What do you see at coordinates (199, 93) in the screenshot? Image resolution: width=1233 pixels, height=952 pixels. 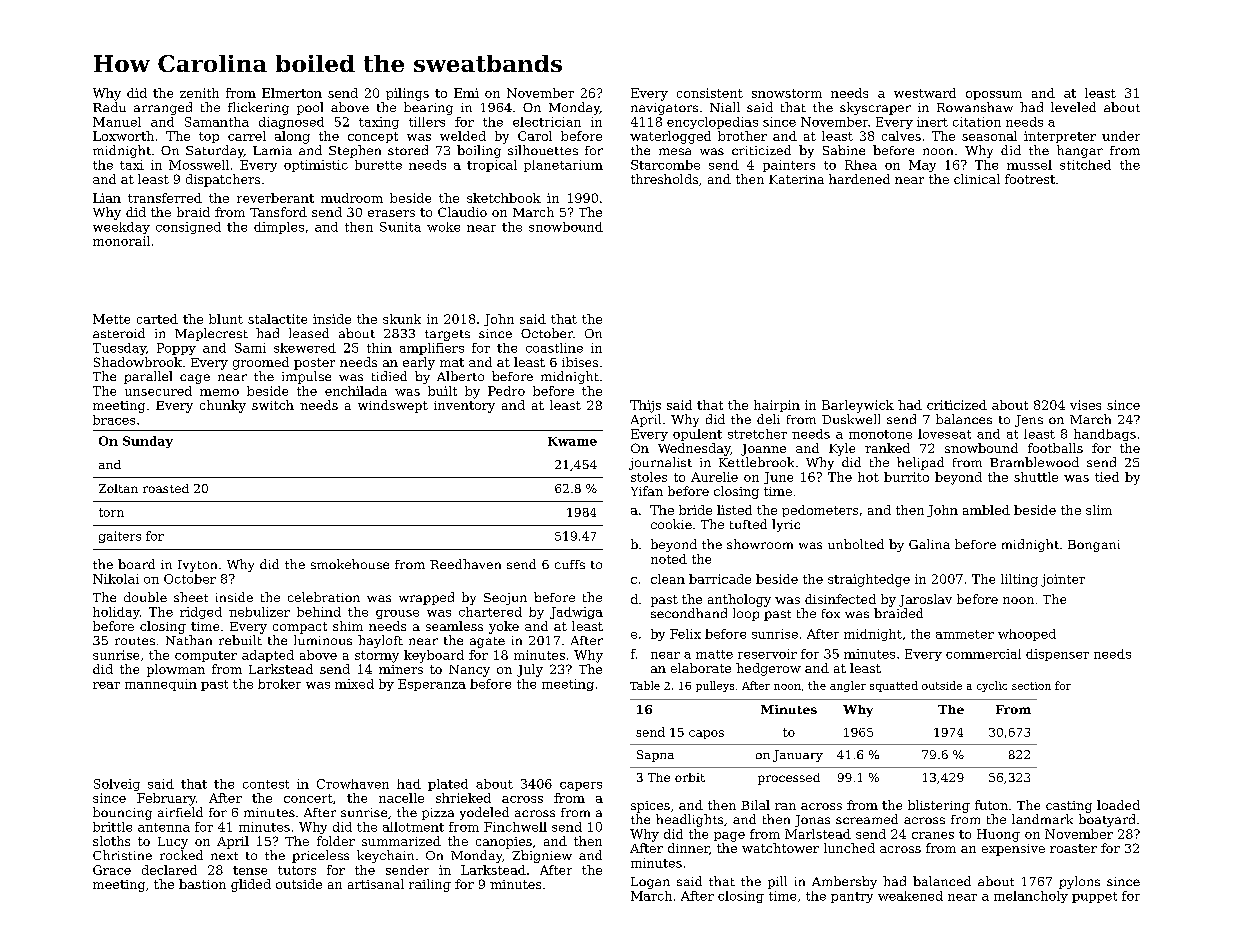 I see `zenith` at bounding box center [199, 93].
